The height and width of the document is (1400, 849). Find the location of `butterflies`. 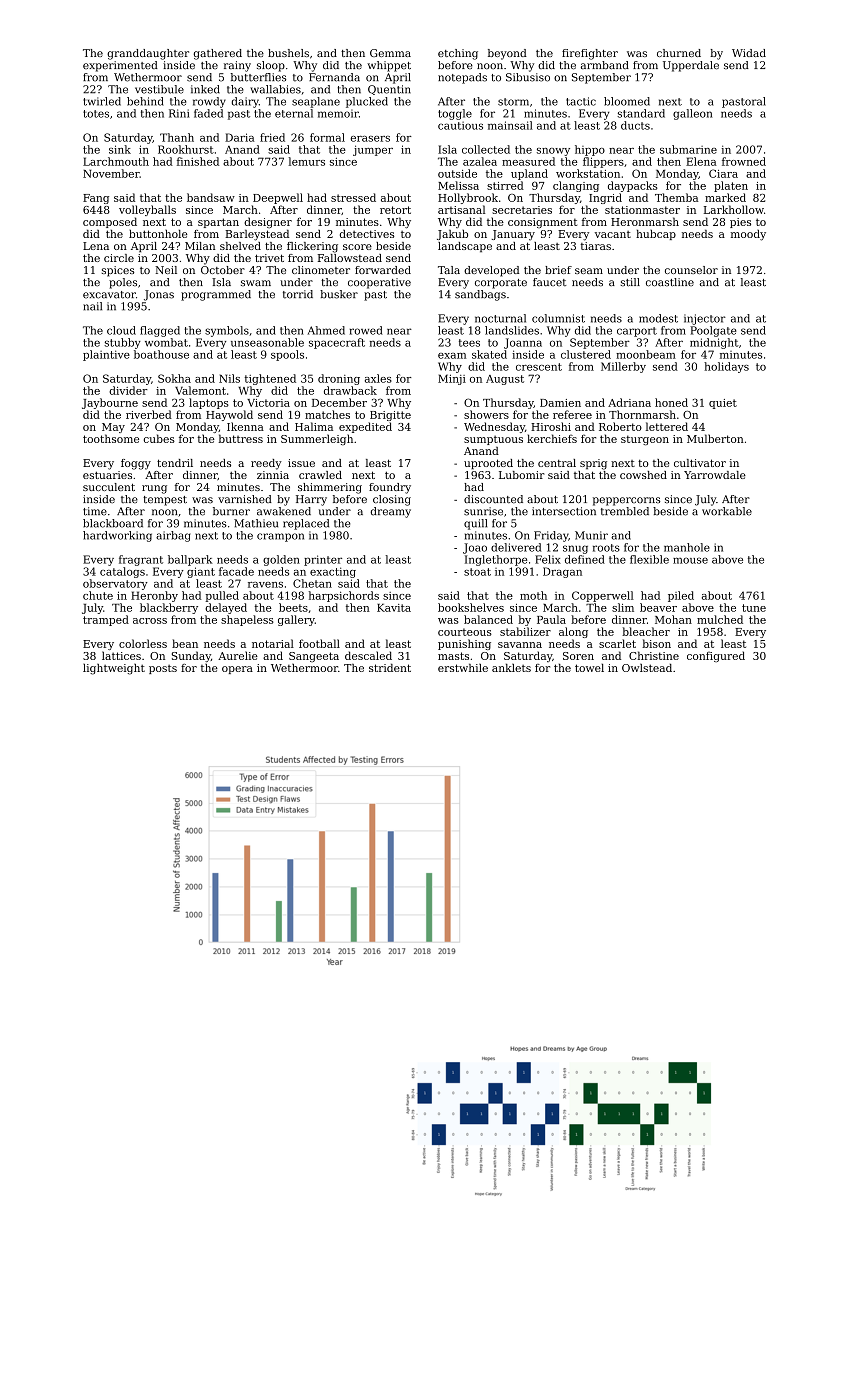

butterflies is located at coordinates (258, 77).
